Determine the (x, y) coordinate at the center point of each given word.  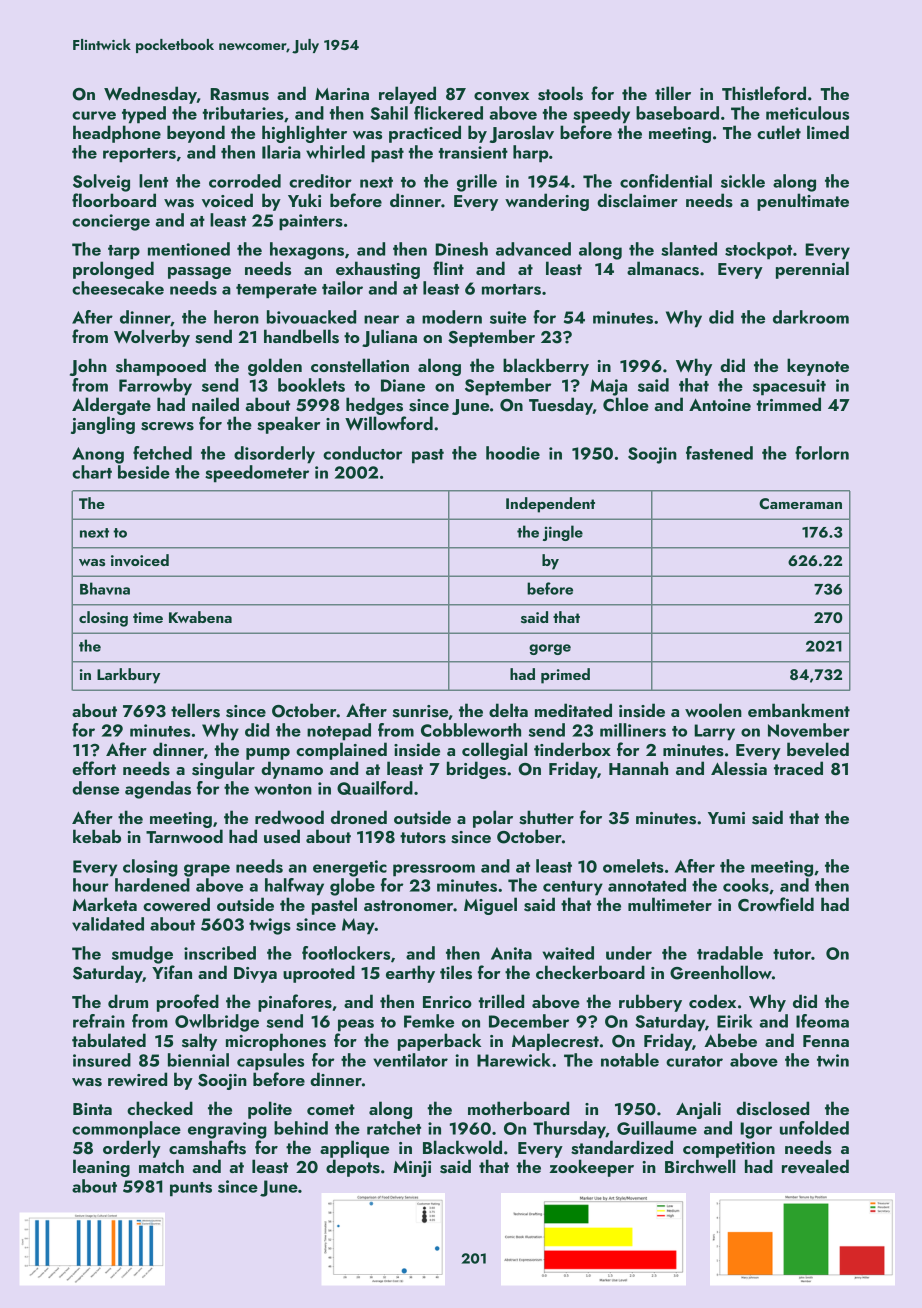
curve (94, 115)
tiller (673, 93)
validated (108, 924)
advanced (533, 249)
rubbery (650, 1003)
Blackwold (462, 1147)
